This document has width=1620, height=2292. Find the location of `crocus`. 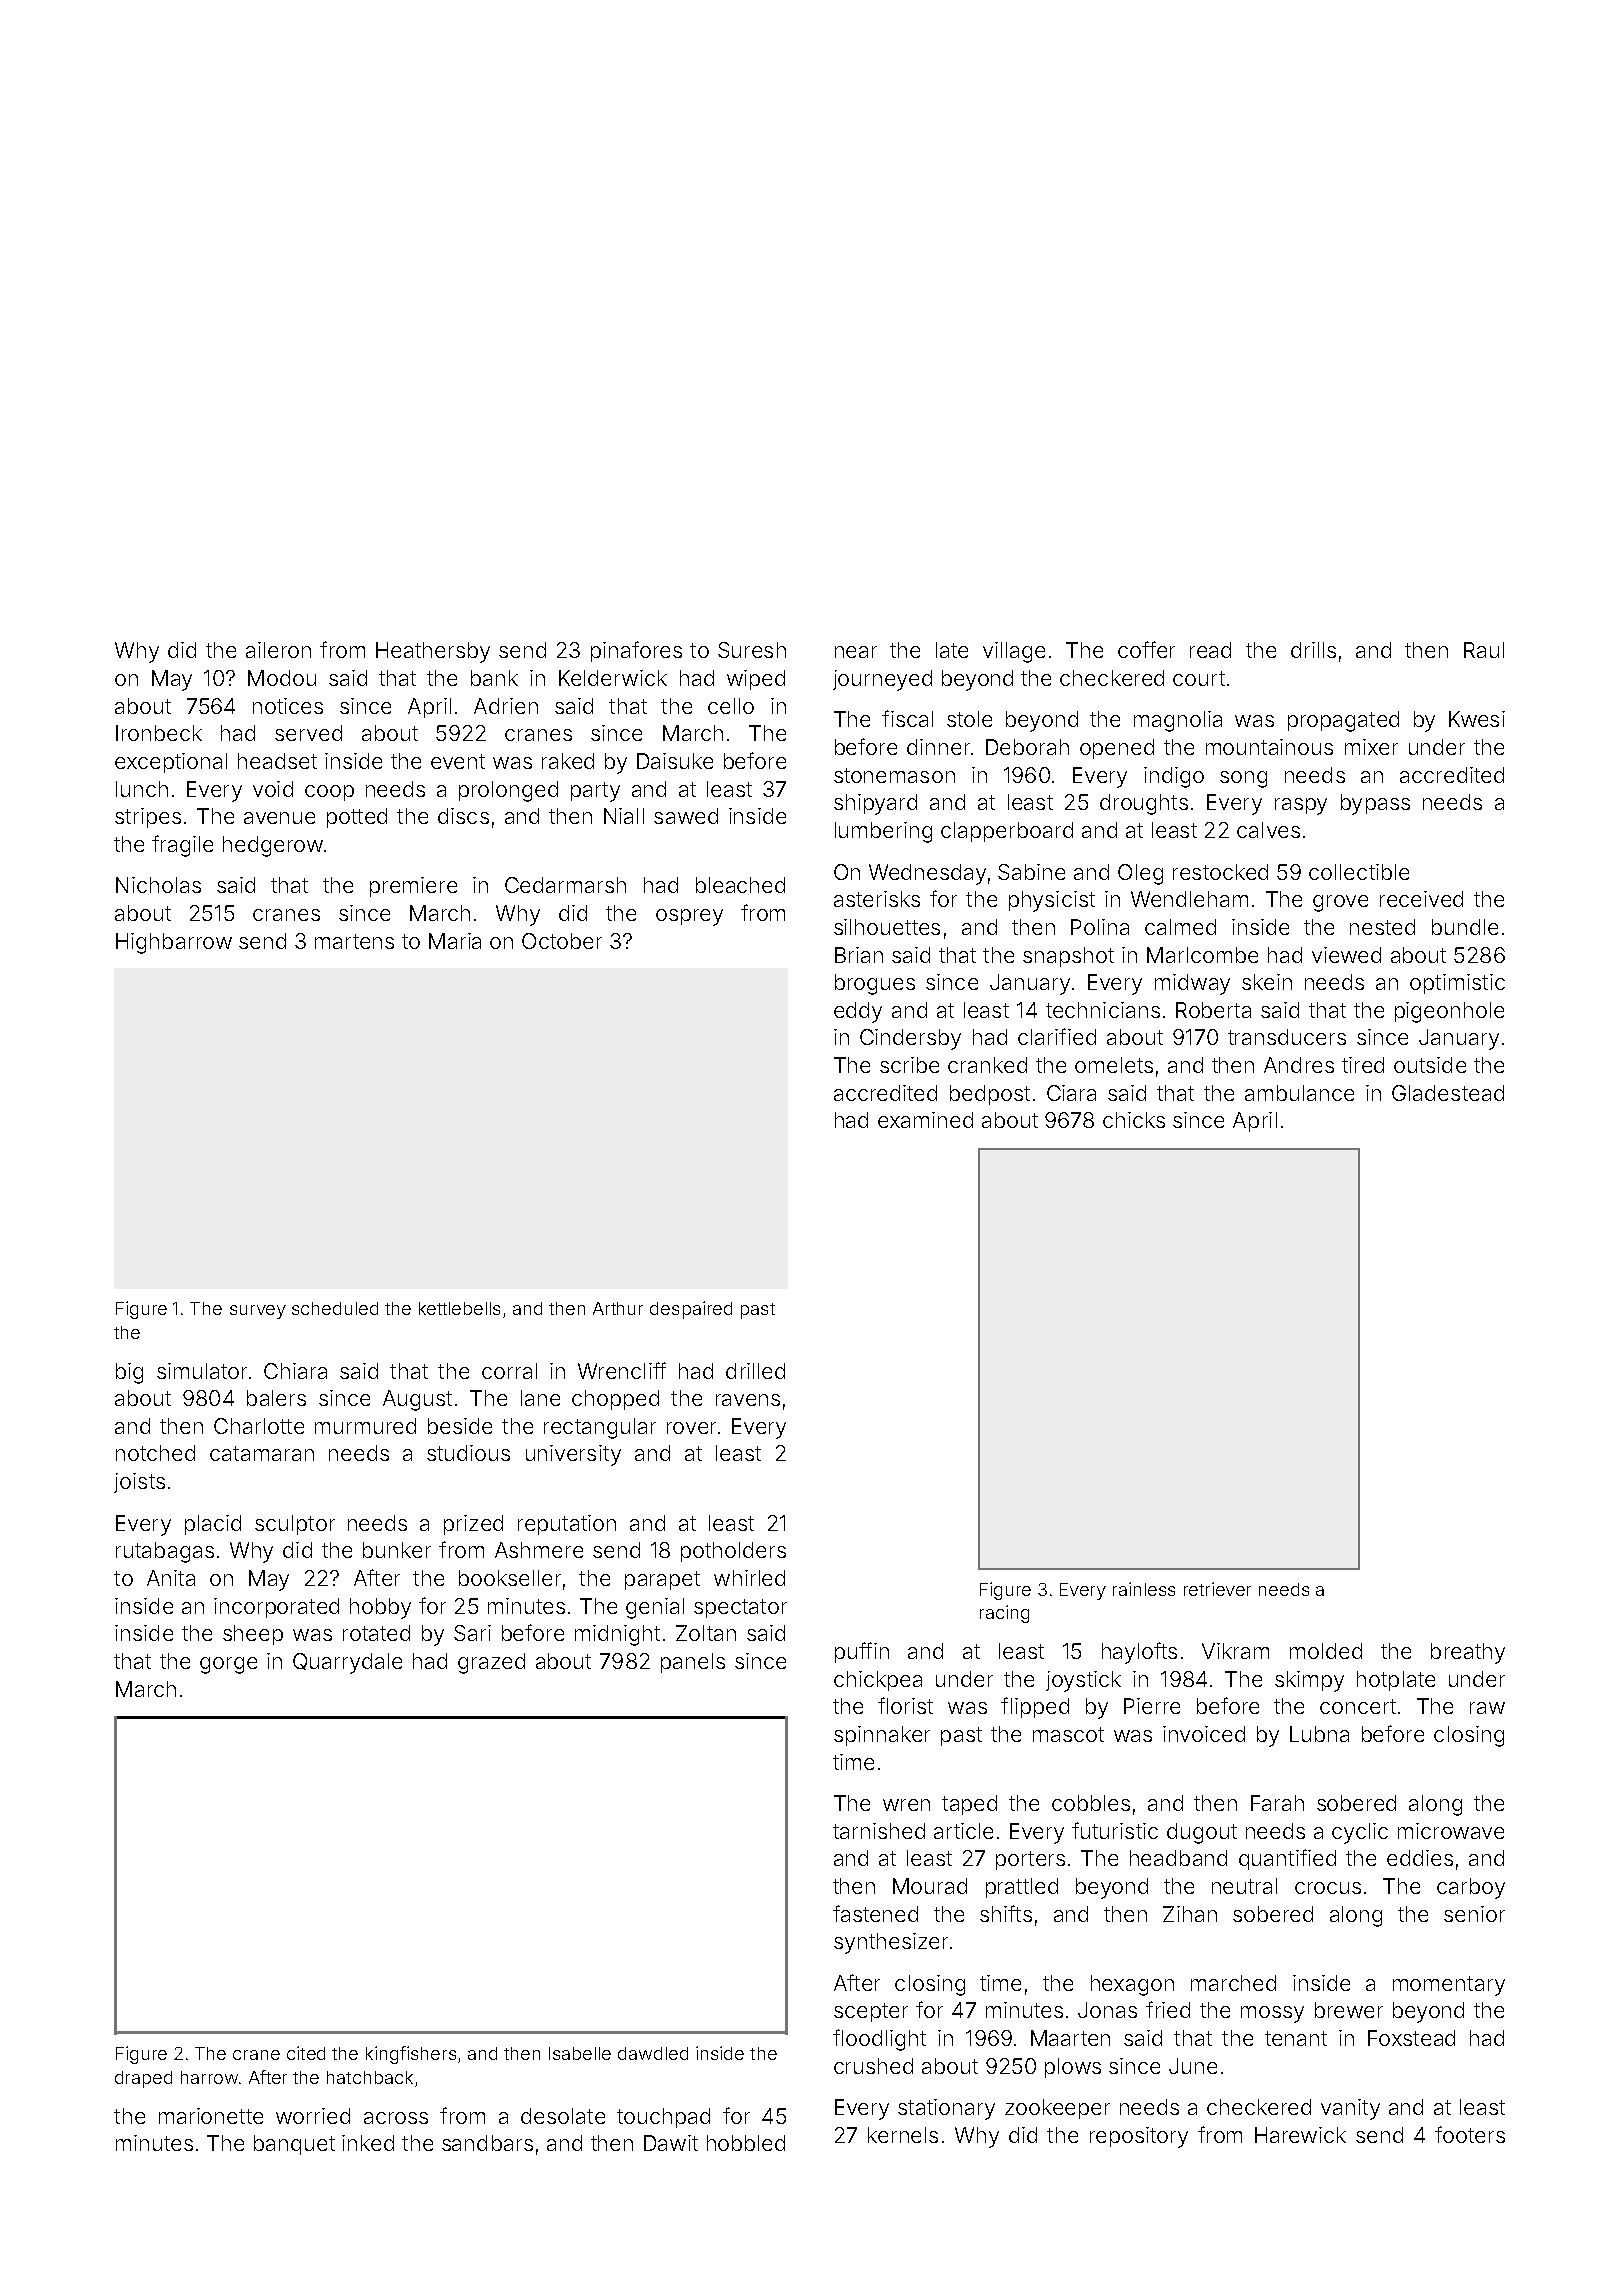

crocus is located at coordinates (1328, 1888).
